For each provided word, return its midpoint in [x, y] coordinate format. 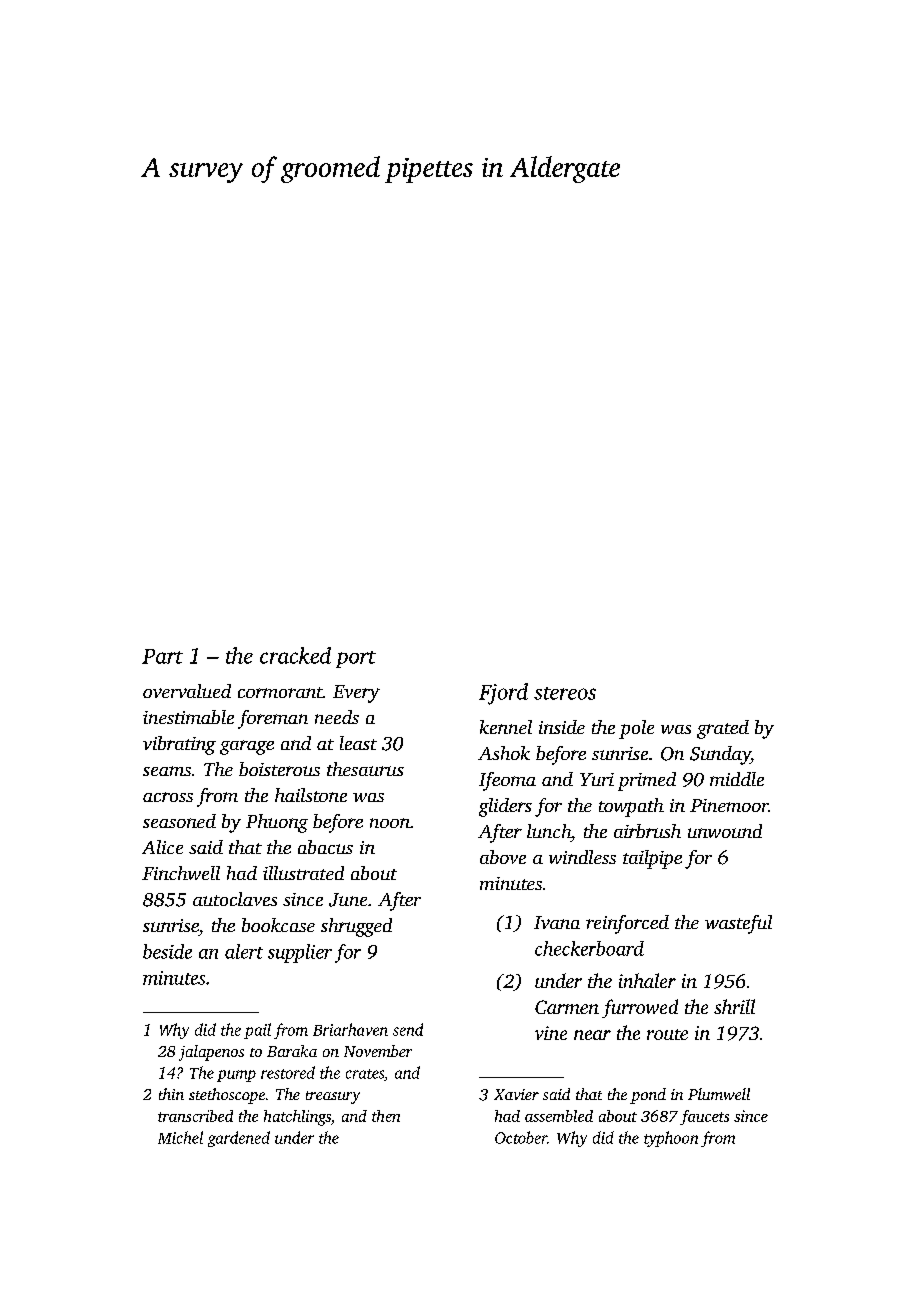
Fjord [503, 694]
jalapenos [211, 1053]
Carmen [567, 1007]
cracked [295, 655]
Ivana [557, 922]
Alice [162, 847]
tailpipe [652, 859]
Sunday [720, 755]
